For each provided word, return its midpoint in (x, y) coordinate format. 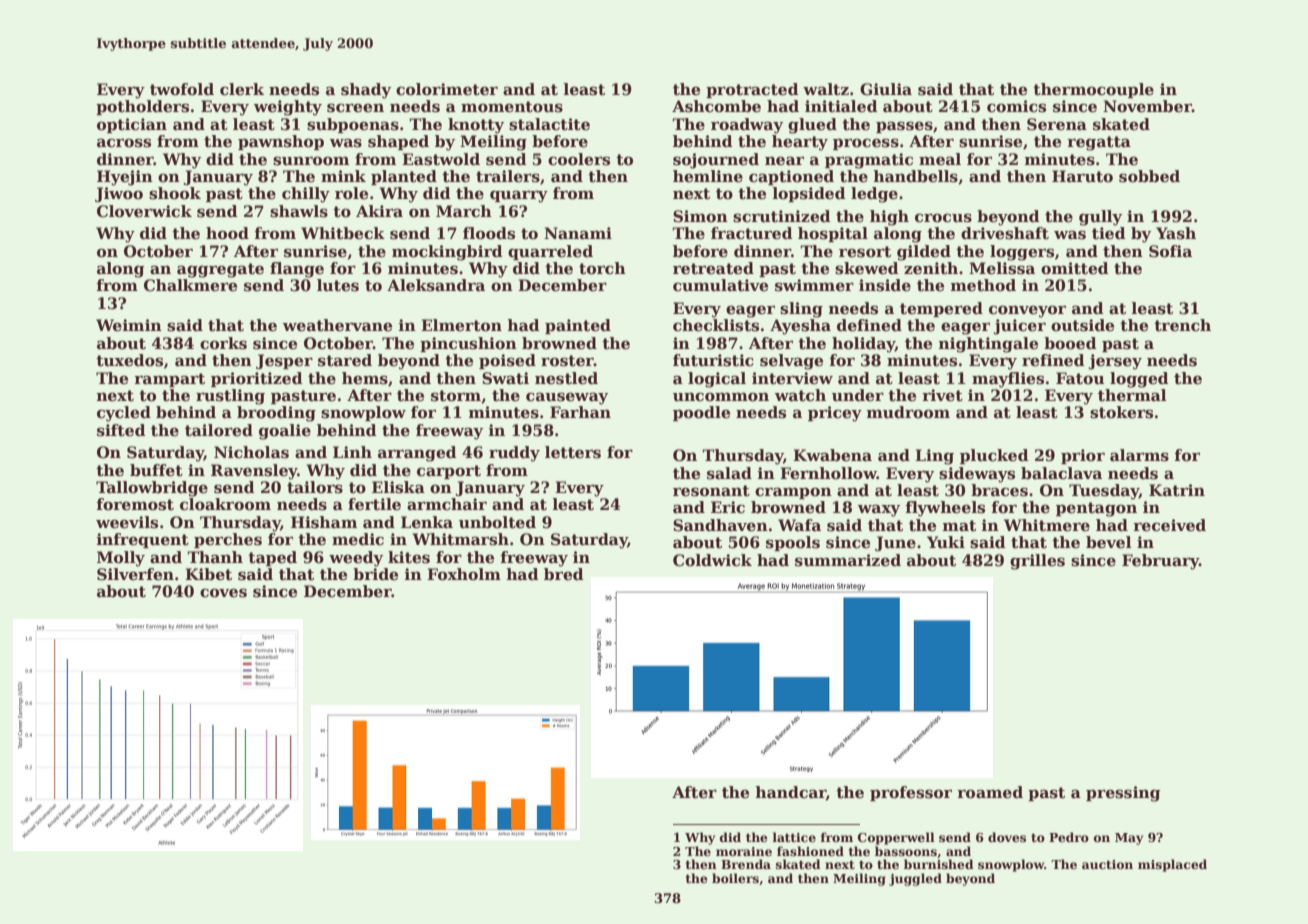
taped (272, 558)
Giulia (886, 89)
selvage (791, 362)
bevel (1109, 542)
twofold (182, 89)
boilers (735, 878)
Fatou (1080, 378)
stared (345, 360)
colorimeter (447, 89)
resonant (711, 491)
